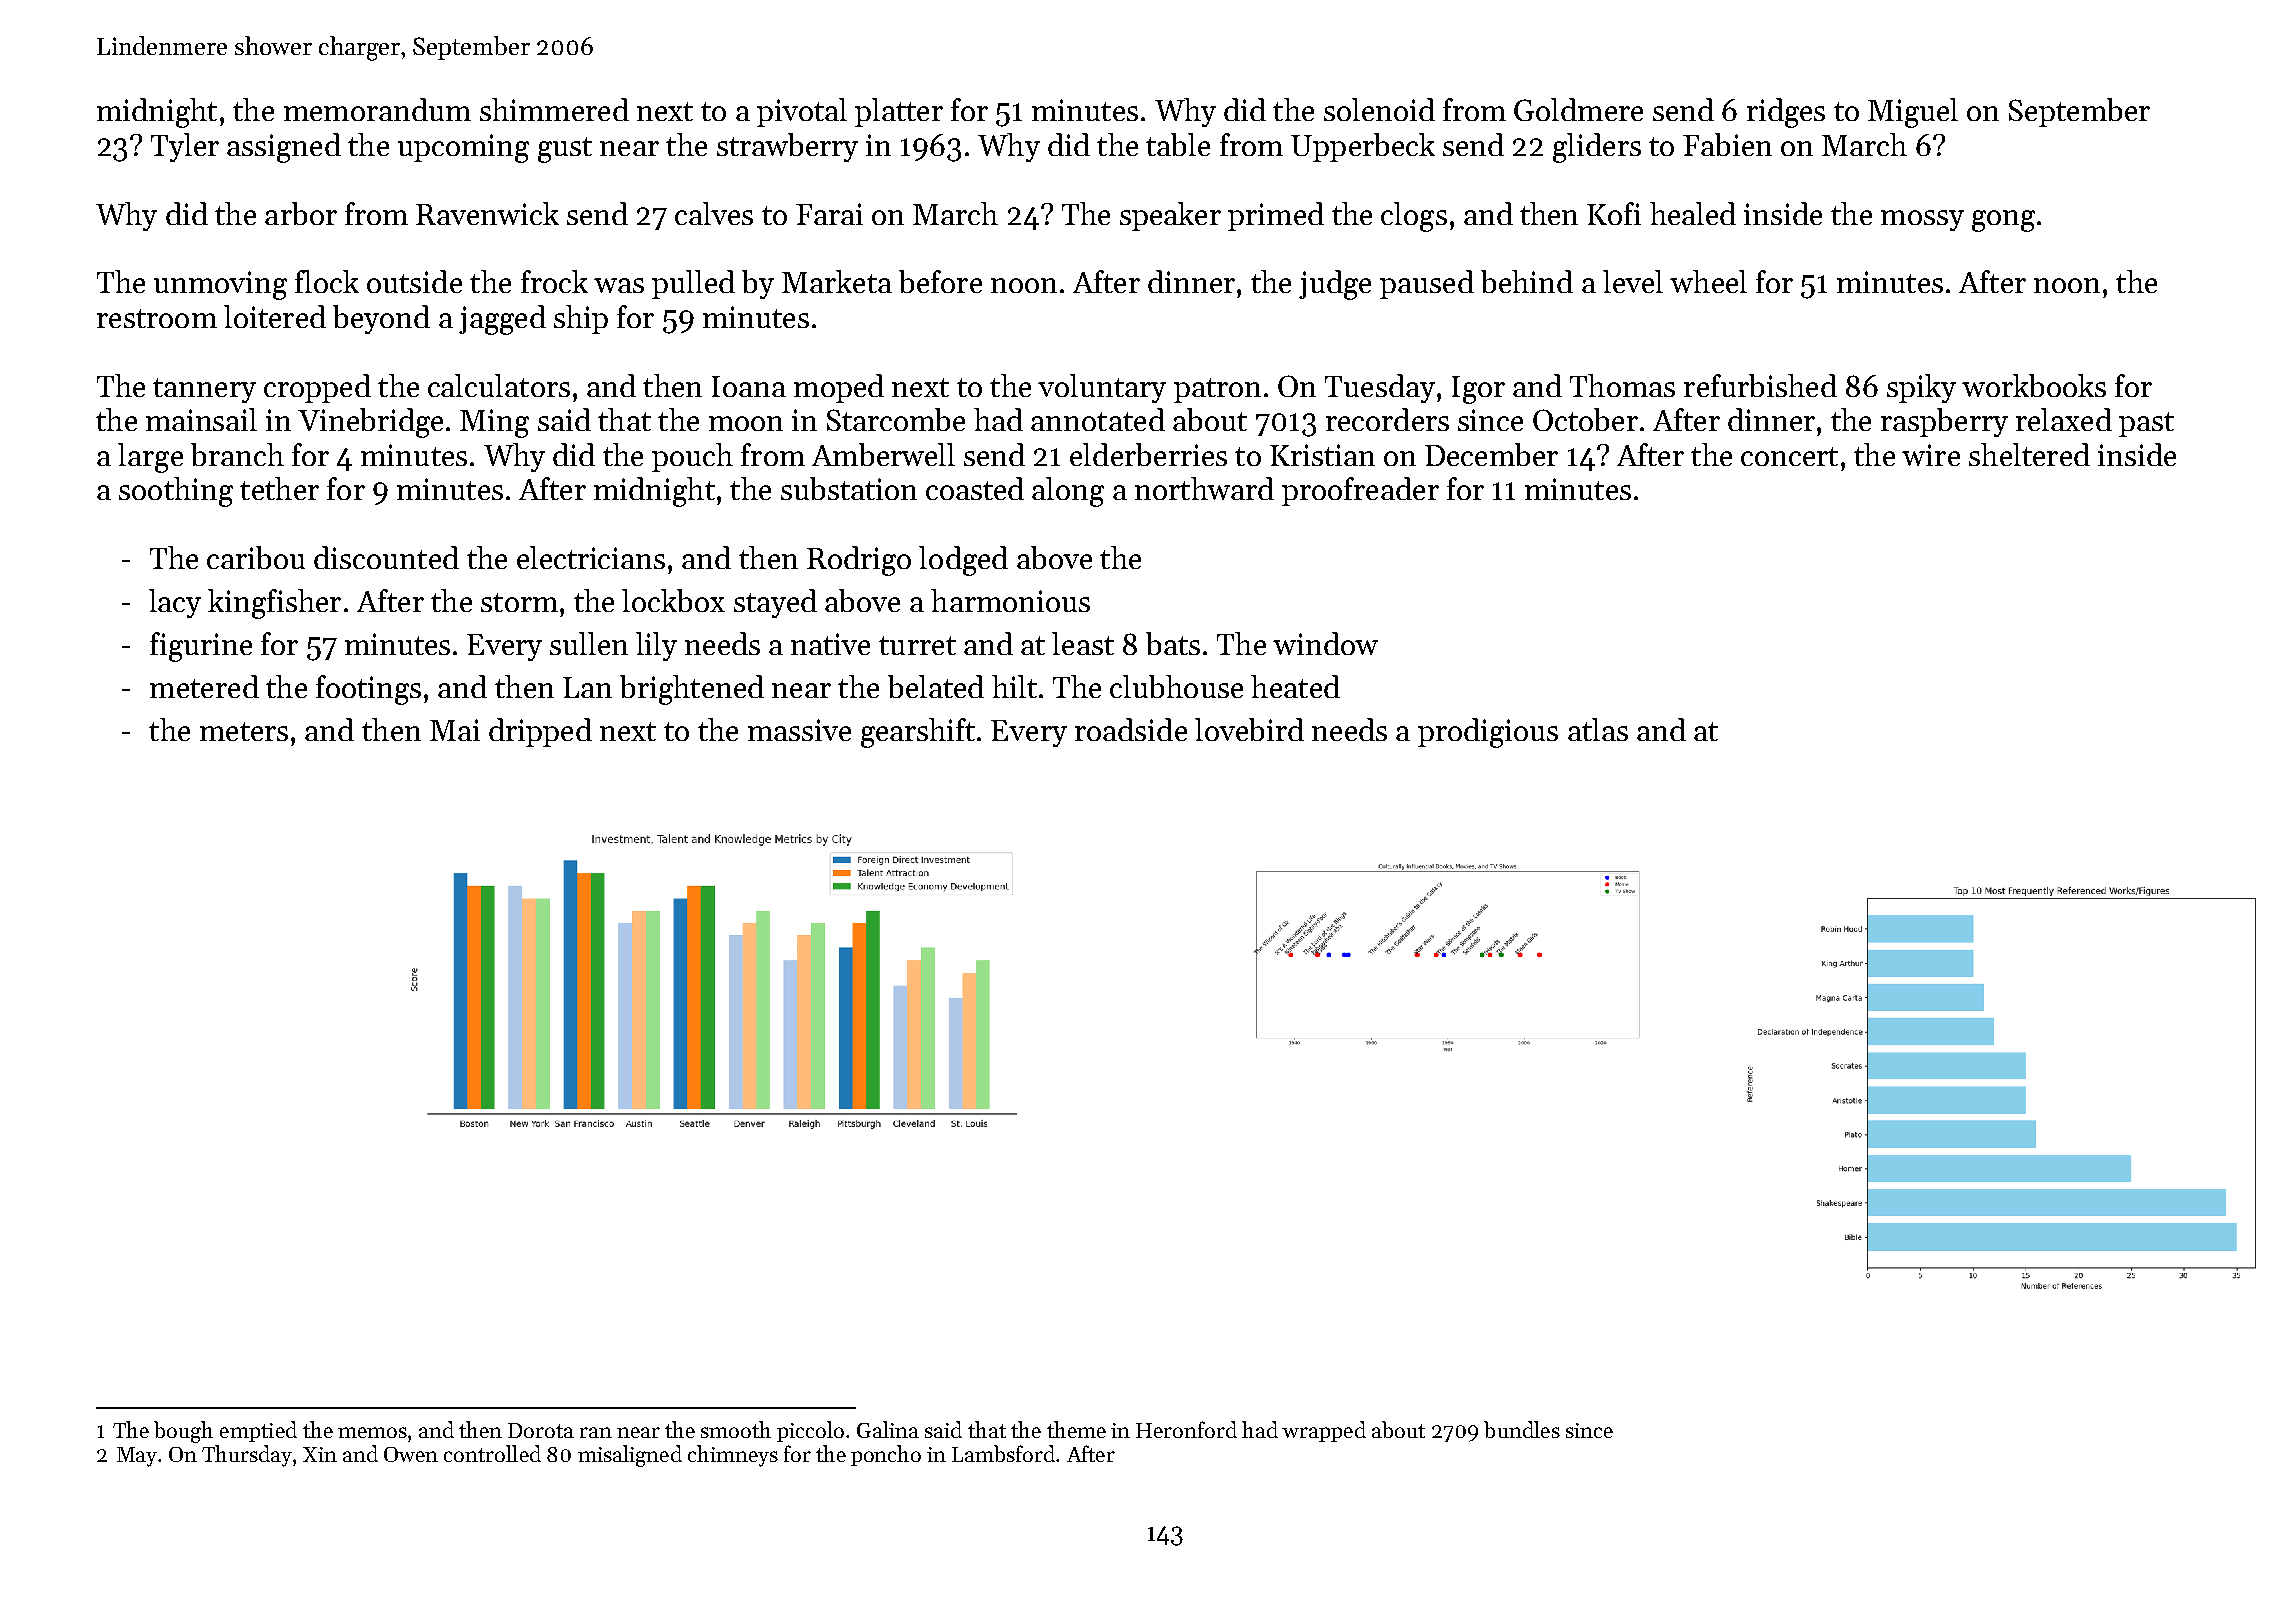 This page has width=2292, height=1620. Describe the element at coordinates (1789, 456) in the page. I see `concert` at that location.
